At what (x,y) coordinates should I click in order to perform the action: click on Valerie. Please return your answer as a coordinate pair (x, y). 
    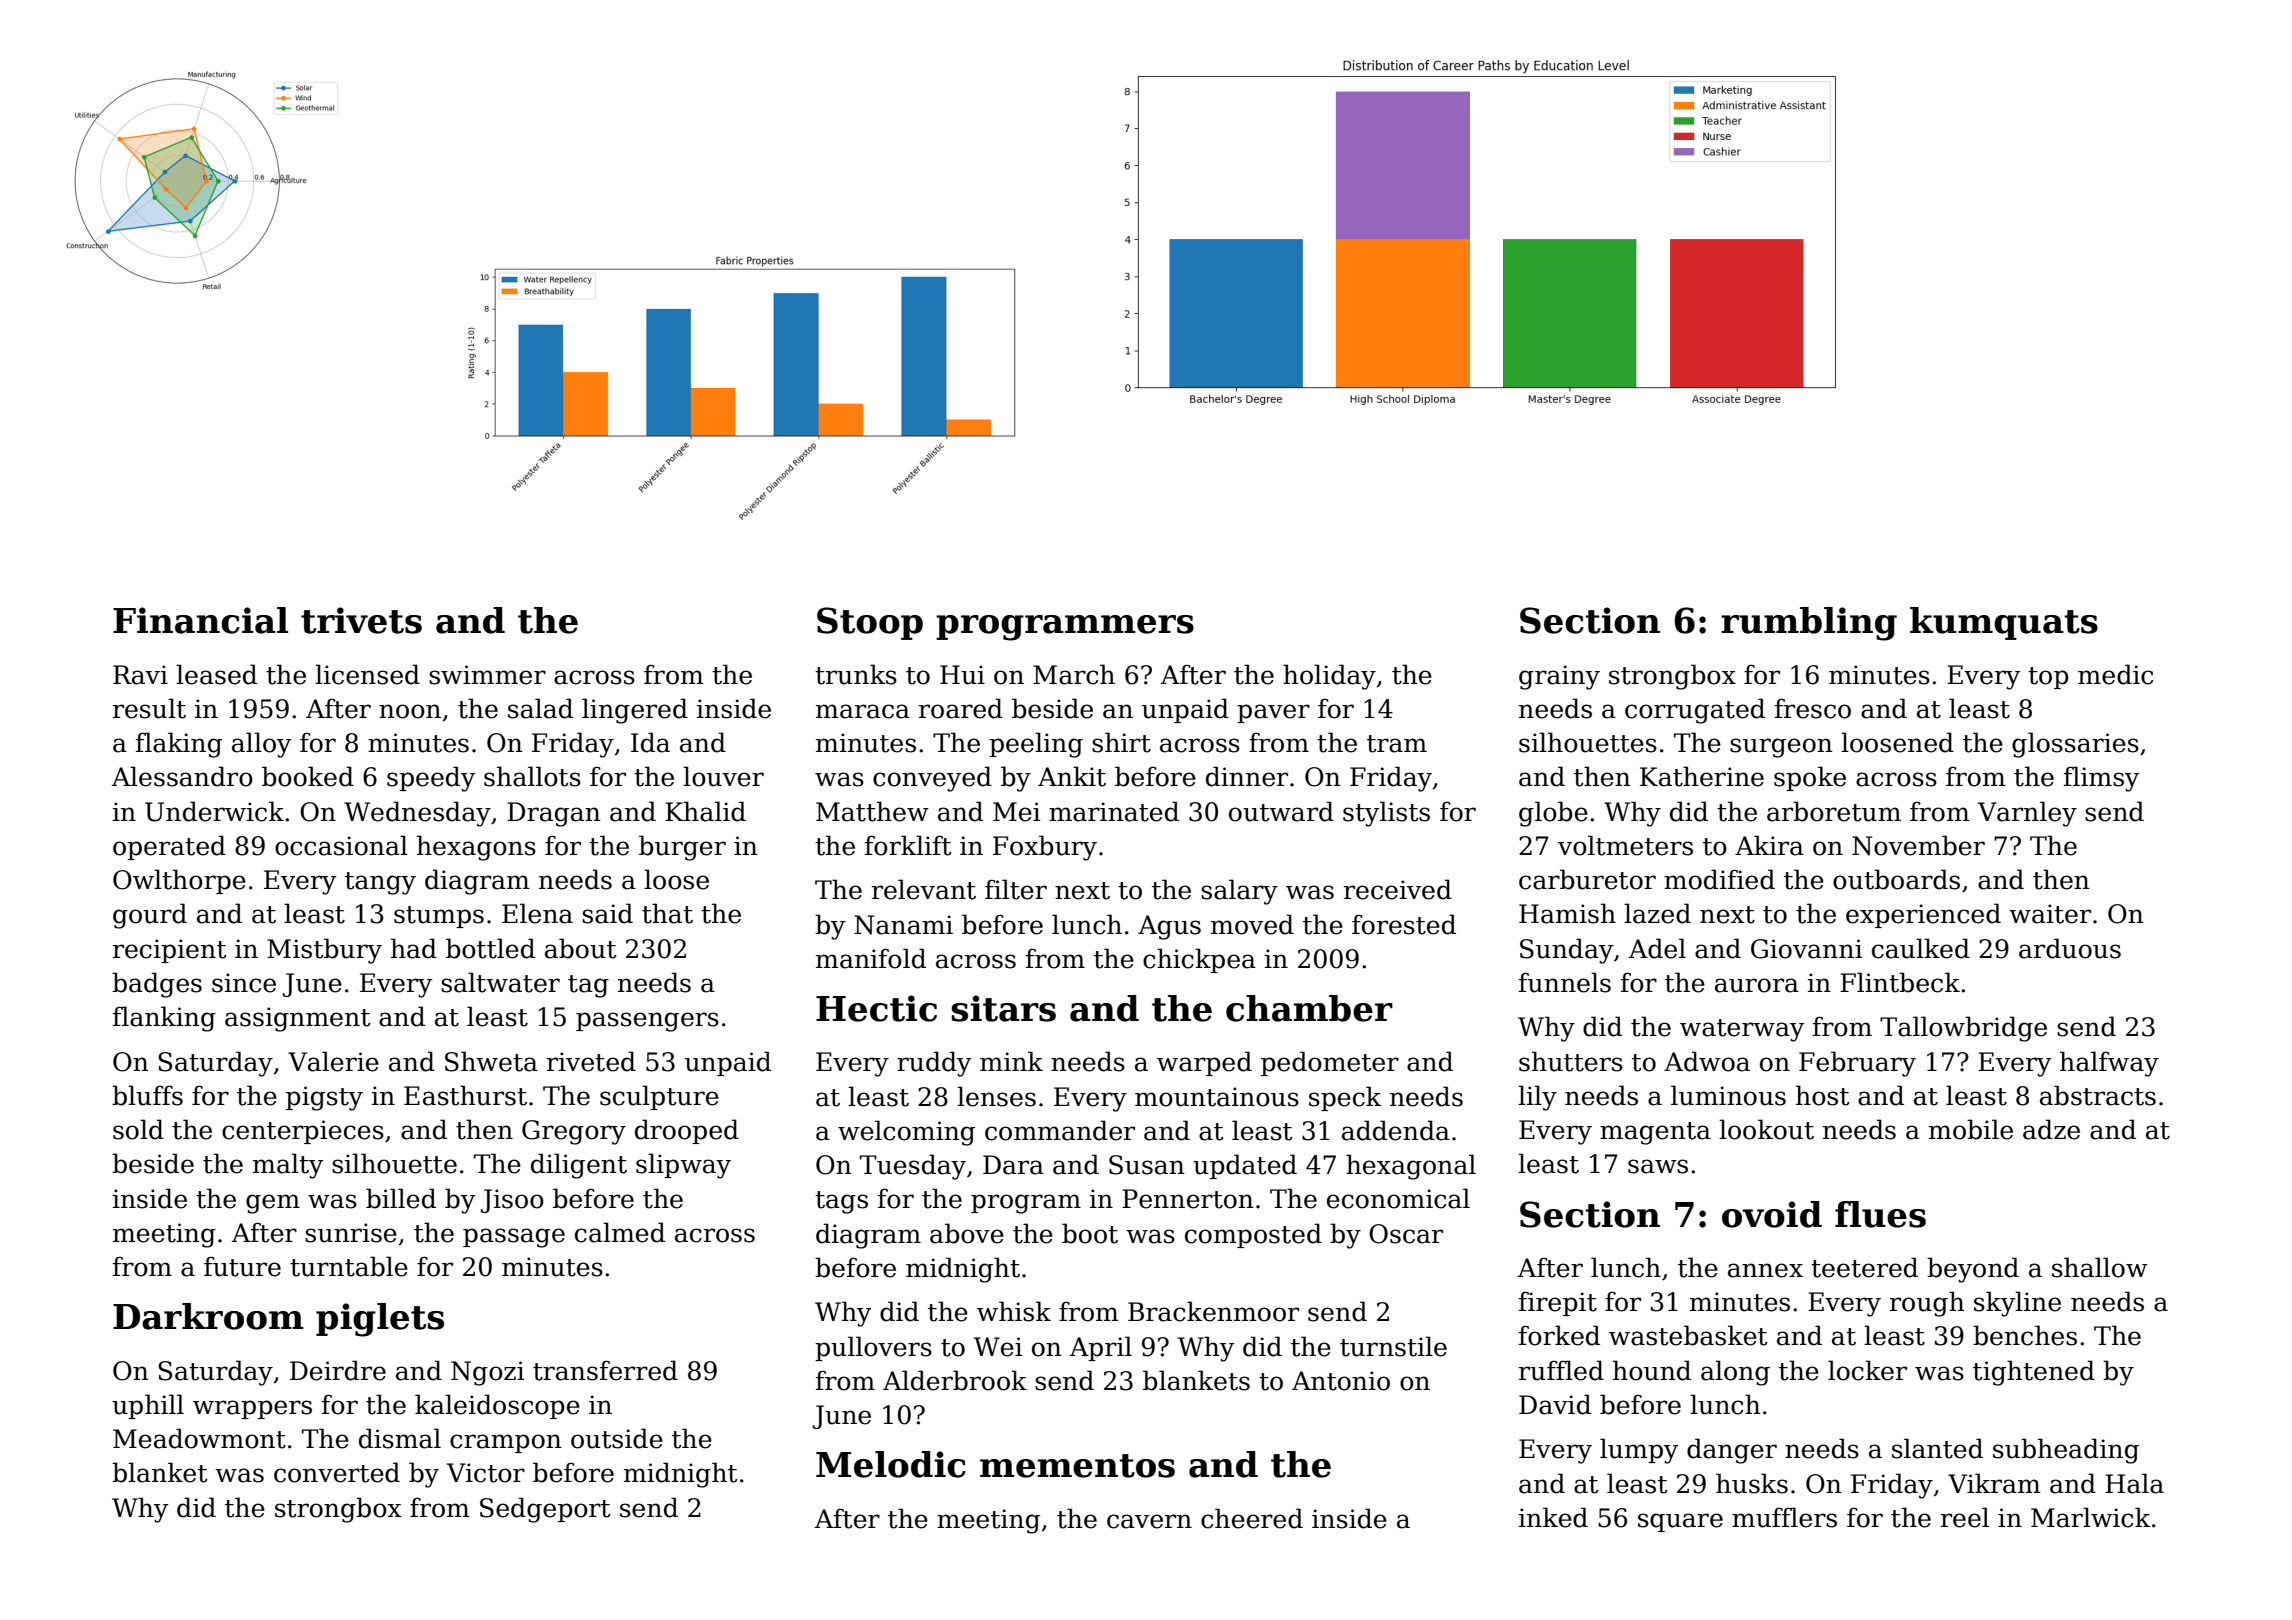
    Looking at the image, I should click on (333, 1061).
